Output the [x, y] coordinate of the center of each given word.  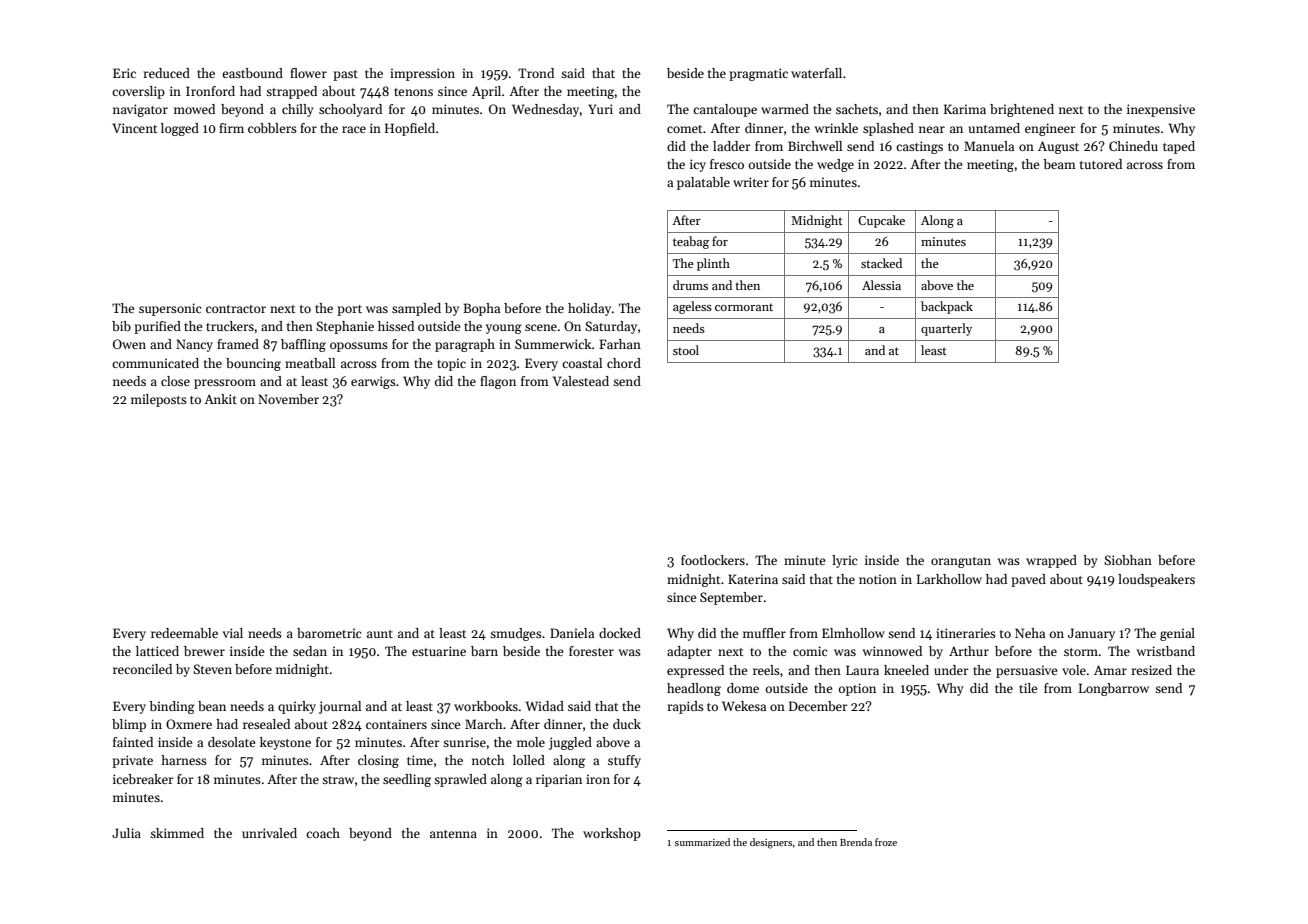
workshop [612, 834]
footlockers [713, 560]
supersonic [170, 309]
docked [620, 633]
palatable [703, 183]
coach [323, 833]
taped [1179, 147]
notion [878, 579]
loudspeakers [1156, 580]
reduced [166, 73]
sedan [310, 651]
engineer [1050, 129]
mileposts [159, 400]
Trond [536, 73]
